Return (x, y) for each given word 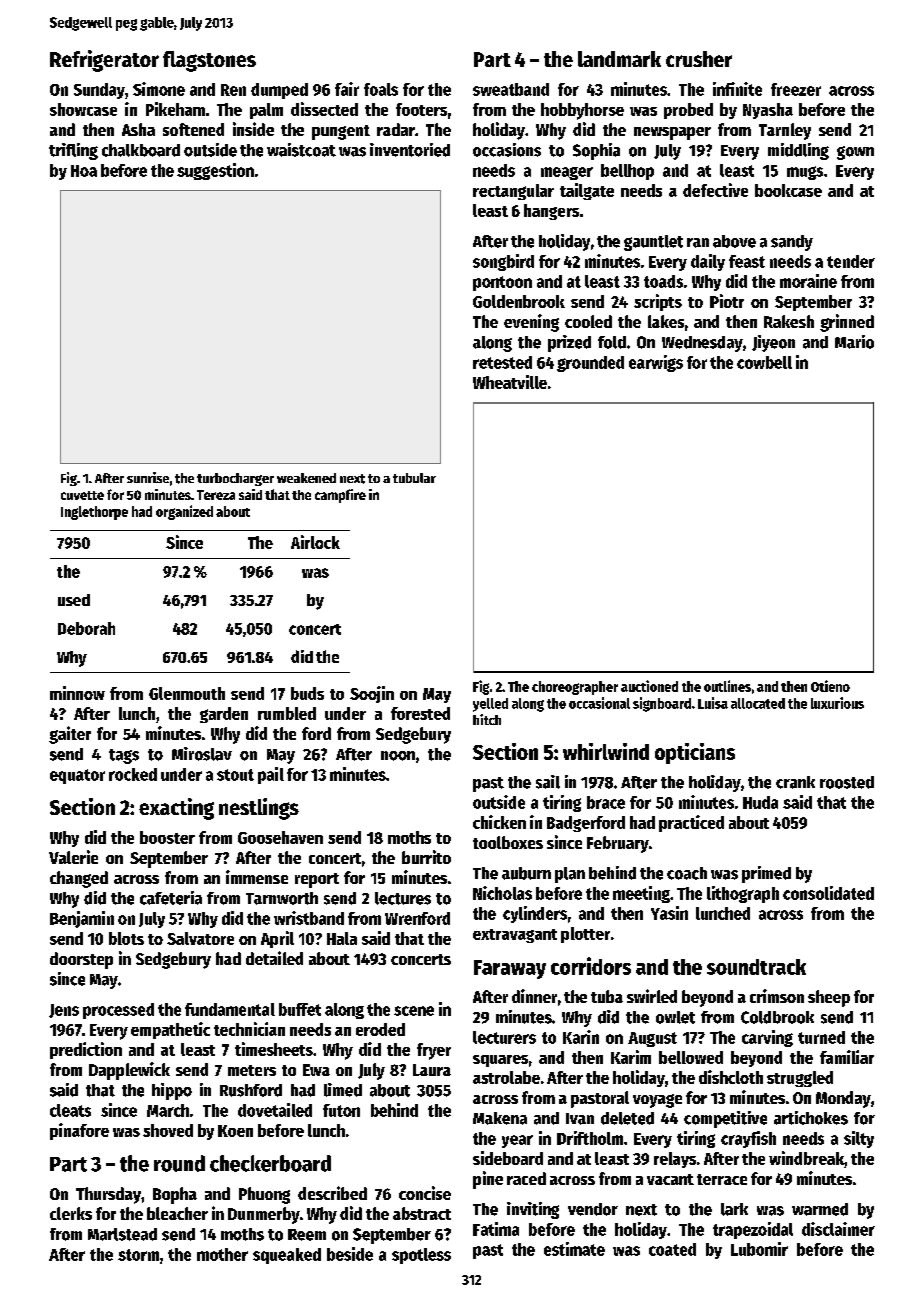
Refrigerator (104, 61)
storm (138, 1255)
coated (672, 1249)
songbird (503, 262)
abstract (422, 1213)
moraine (808, 281)
